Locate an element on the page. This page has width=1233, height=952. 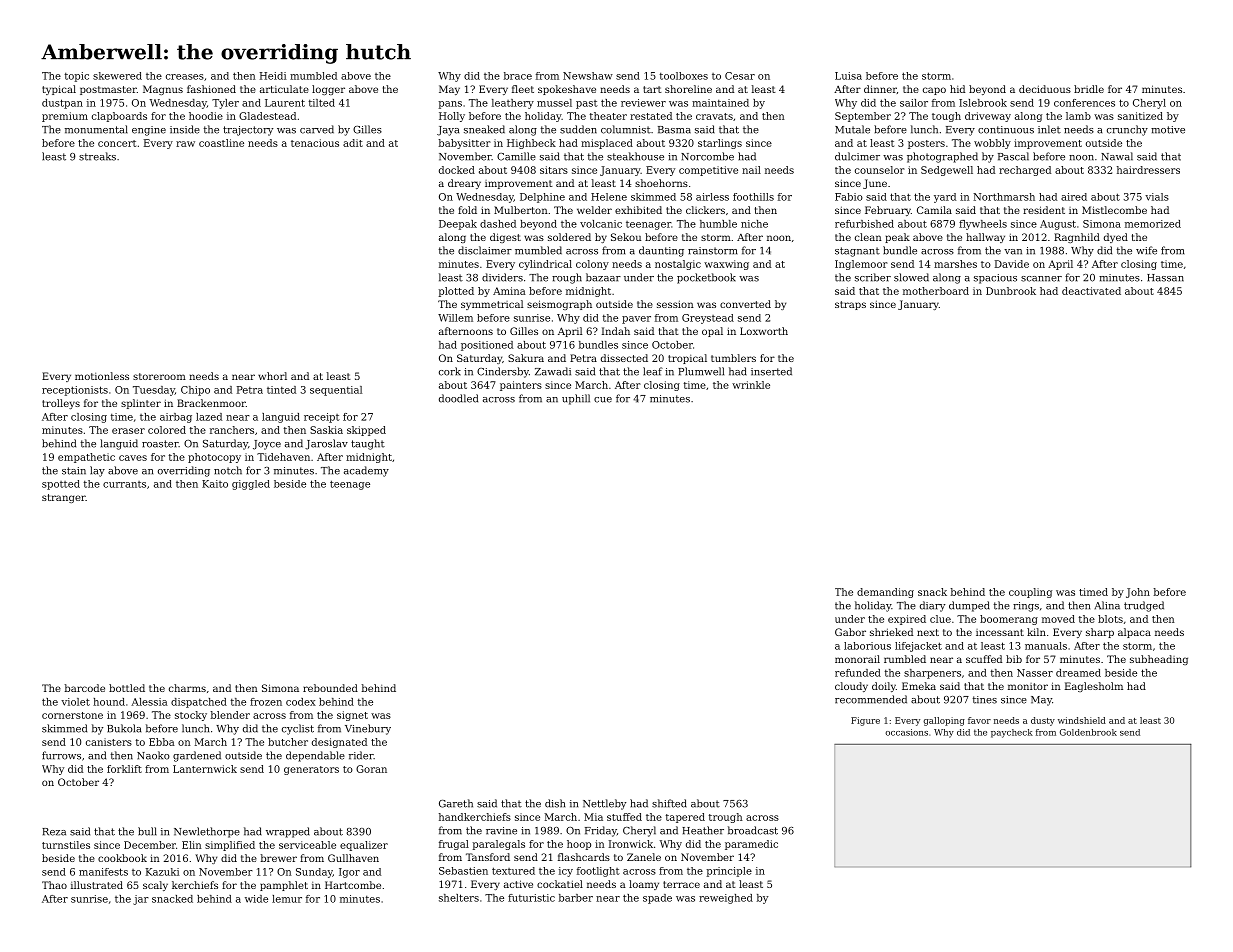
counselor is located at coordinates (880, 170).
